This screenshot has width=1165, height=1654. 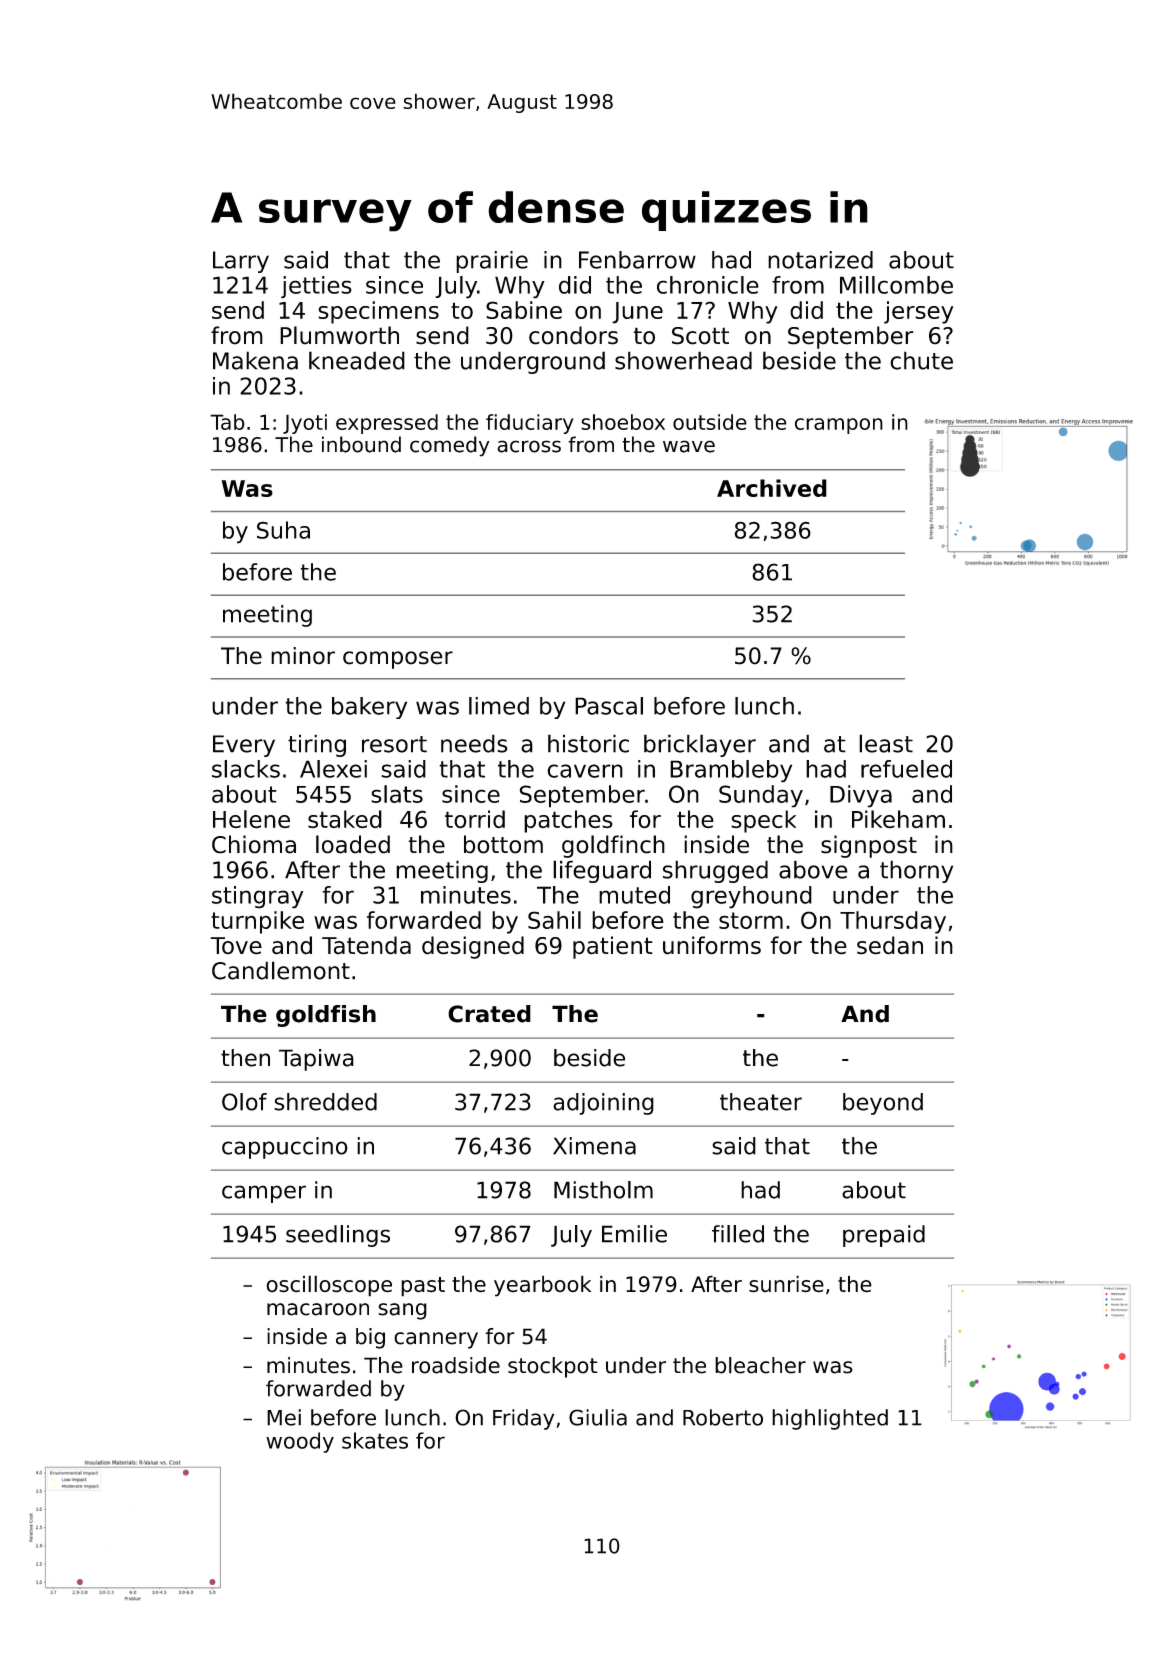 What do you see at coordinates (883, 1104) in the screenshot?
I see `beyond` at bounding box center [883, 1104].
